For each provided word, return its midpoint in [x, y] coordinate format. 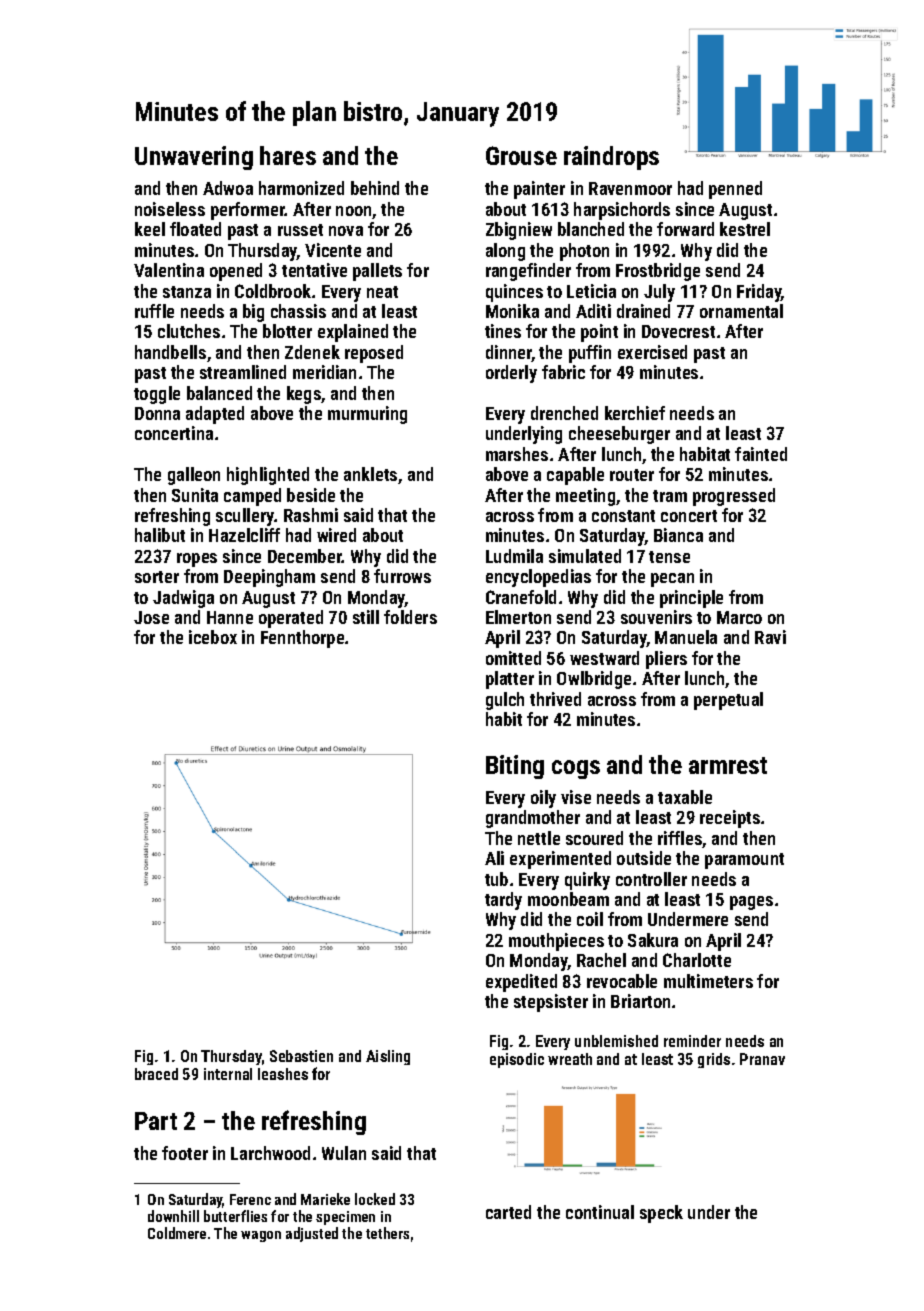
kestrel [745, 229]
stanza [187, 292]
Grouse [521, 155]
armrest [728, 765]
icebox [213, 637]
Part [156, 1121]
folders [410, 617]
